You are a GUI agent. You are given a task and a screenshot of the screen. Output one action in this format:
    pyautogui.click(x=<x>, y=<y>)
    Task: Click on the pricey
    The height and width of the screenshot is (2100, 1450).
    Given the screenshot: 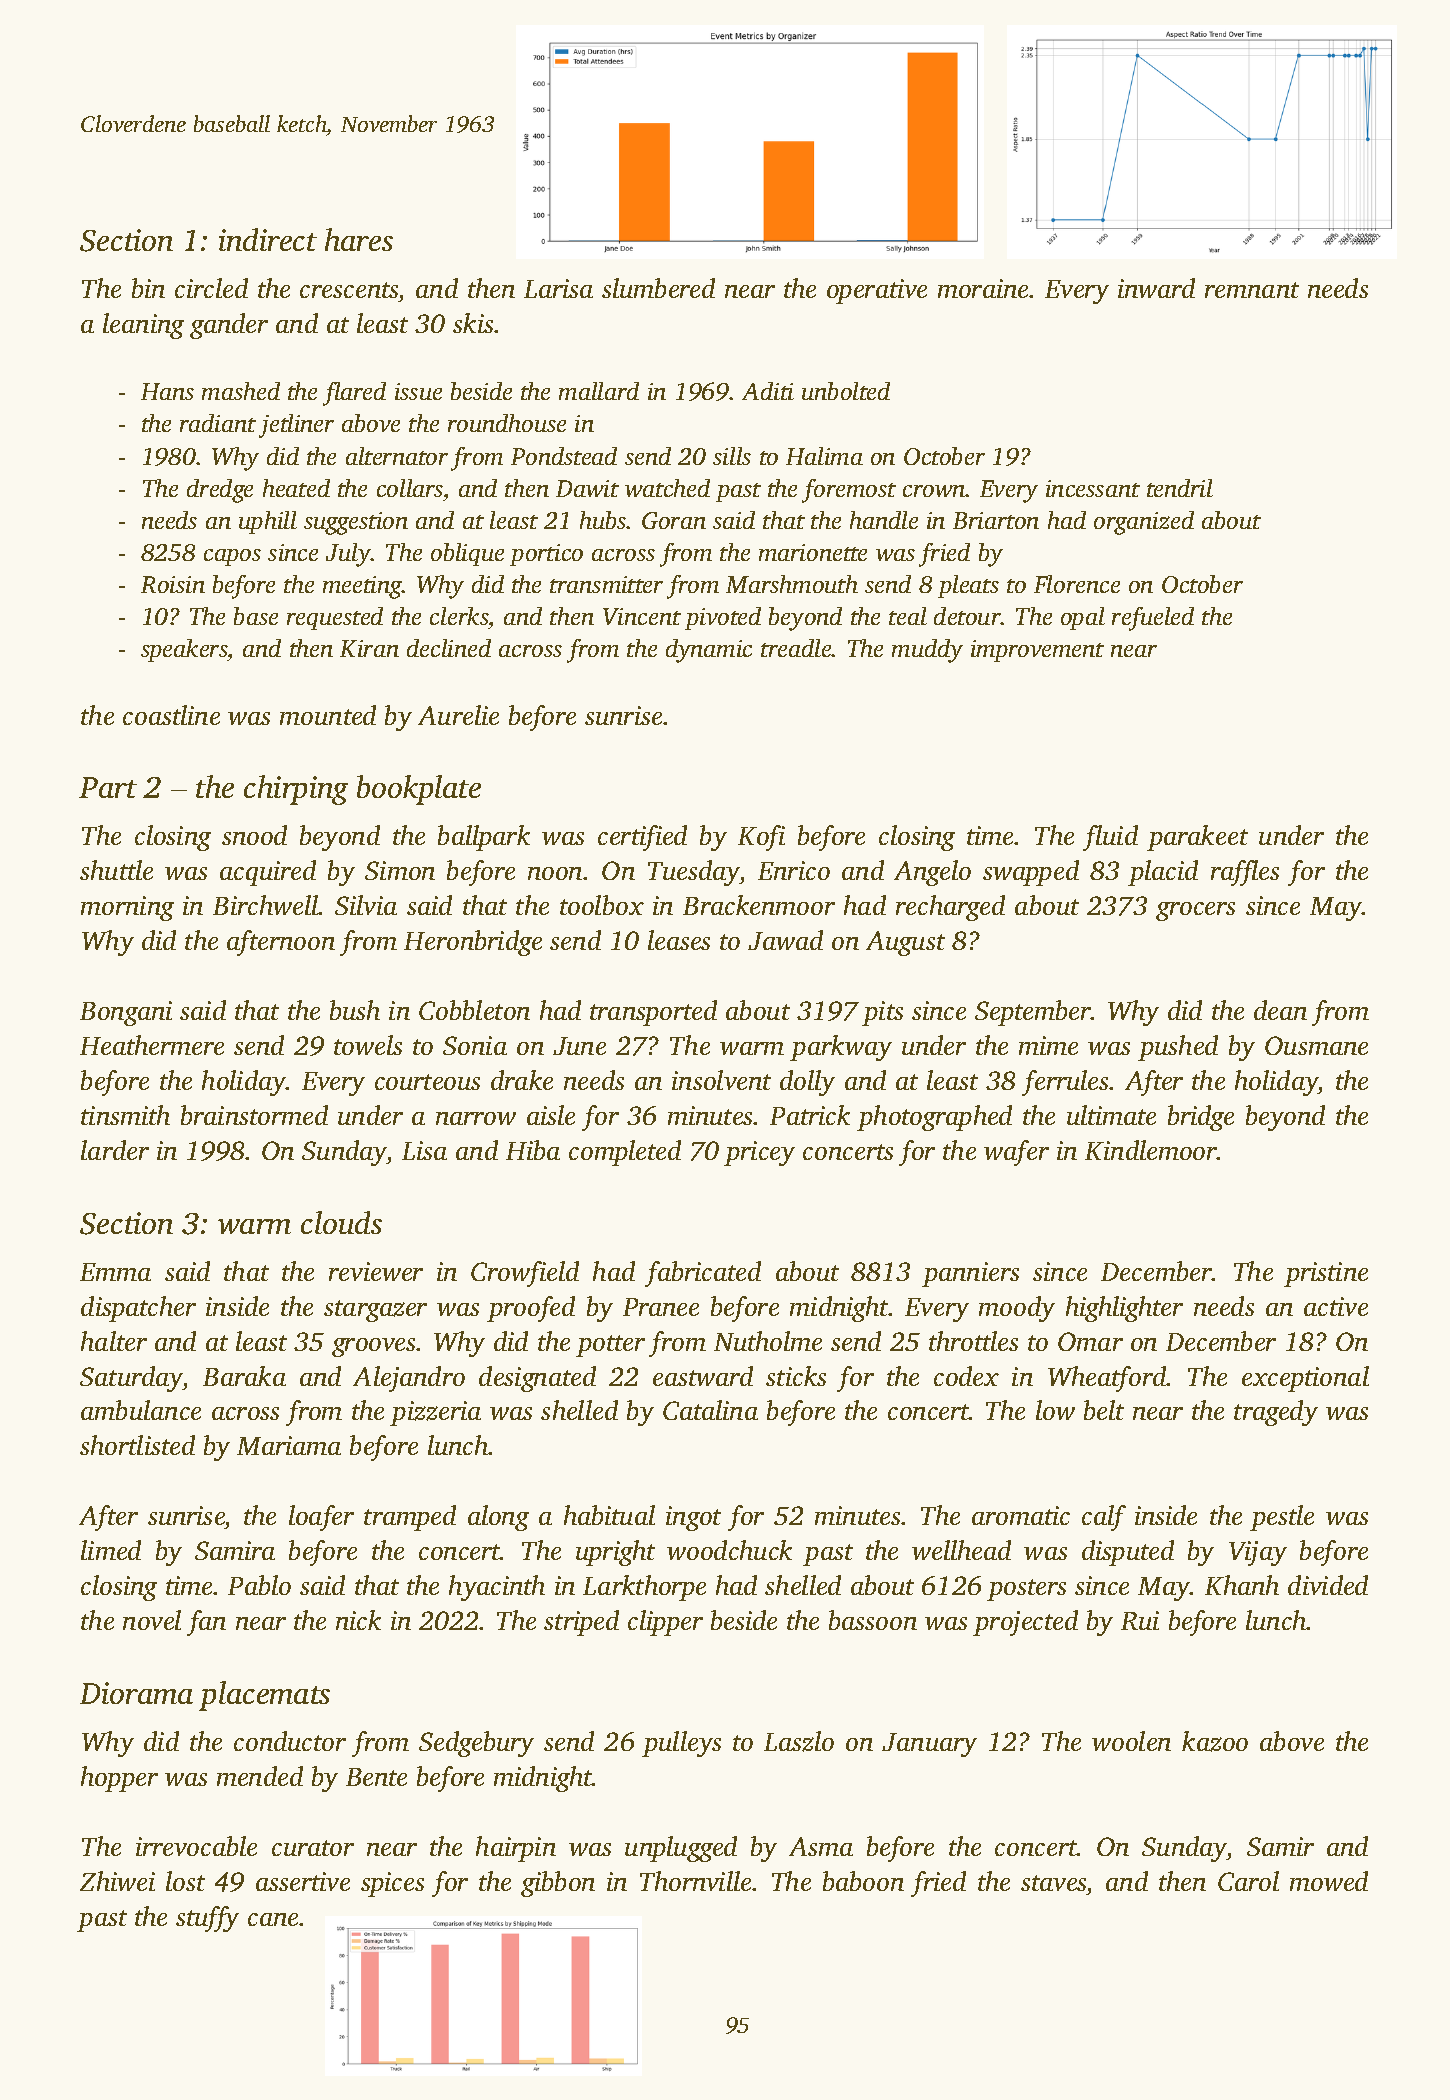 What is the action you would take?
    pyautogui.click(x=759, y=1153)
